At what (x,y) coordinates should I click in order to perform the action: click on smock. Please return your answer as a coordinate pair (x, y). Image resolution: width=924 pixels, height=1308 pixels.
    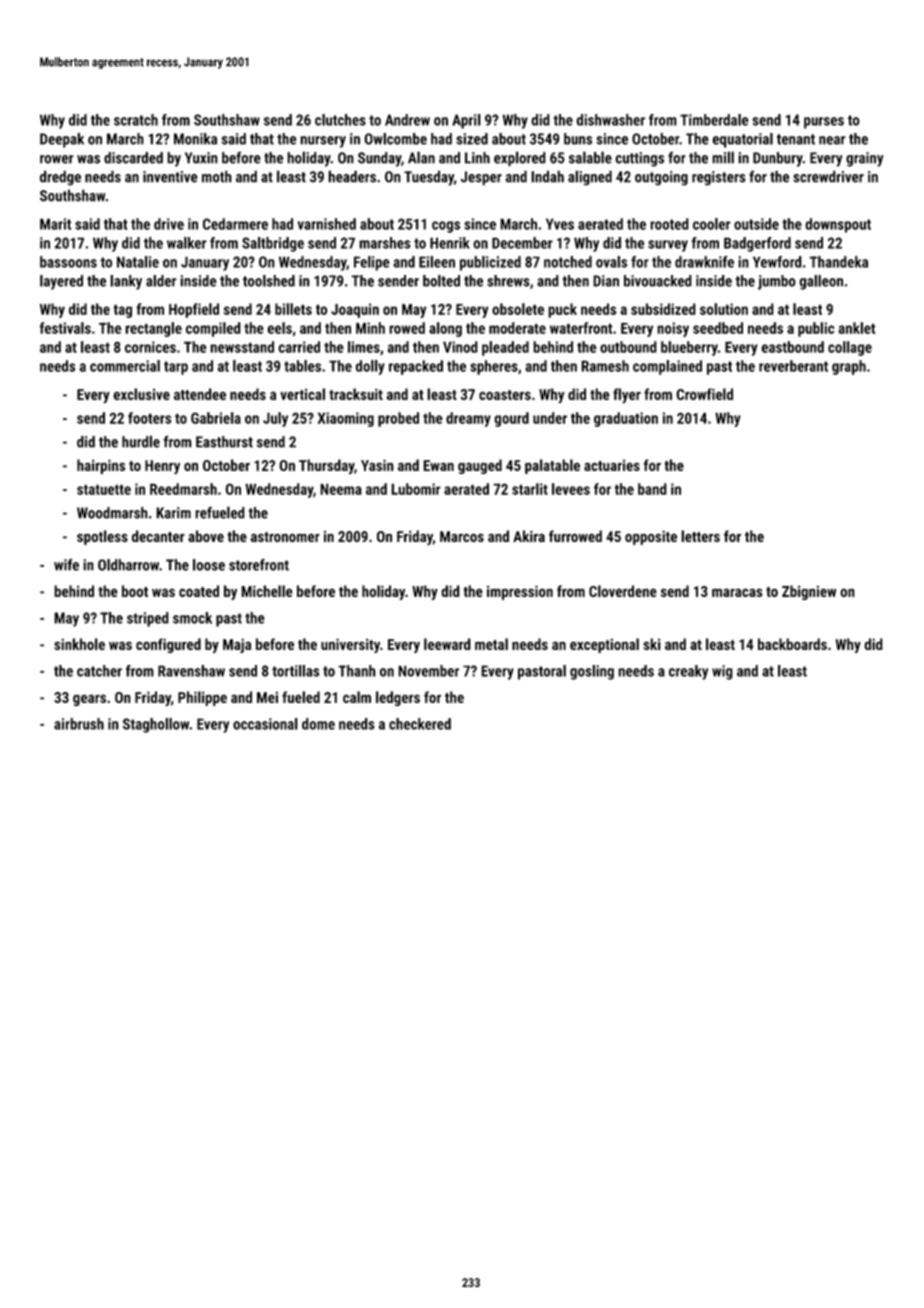
    Looking at the image, I should click on (192, 618).
